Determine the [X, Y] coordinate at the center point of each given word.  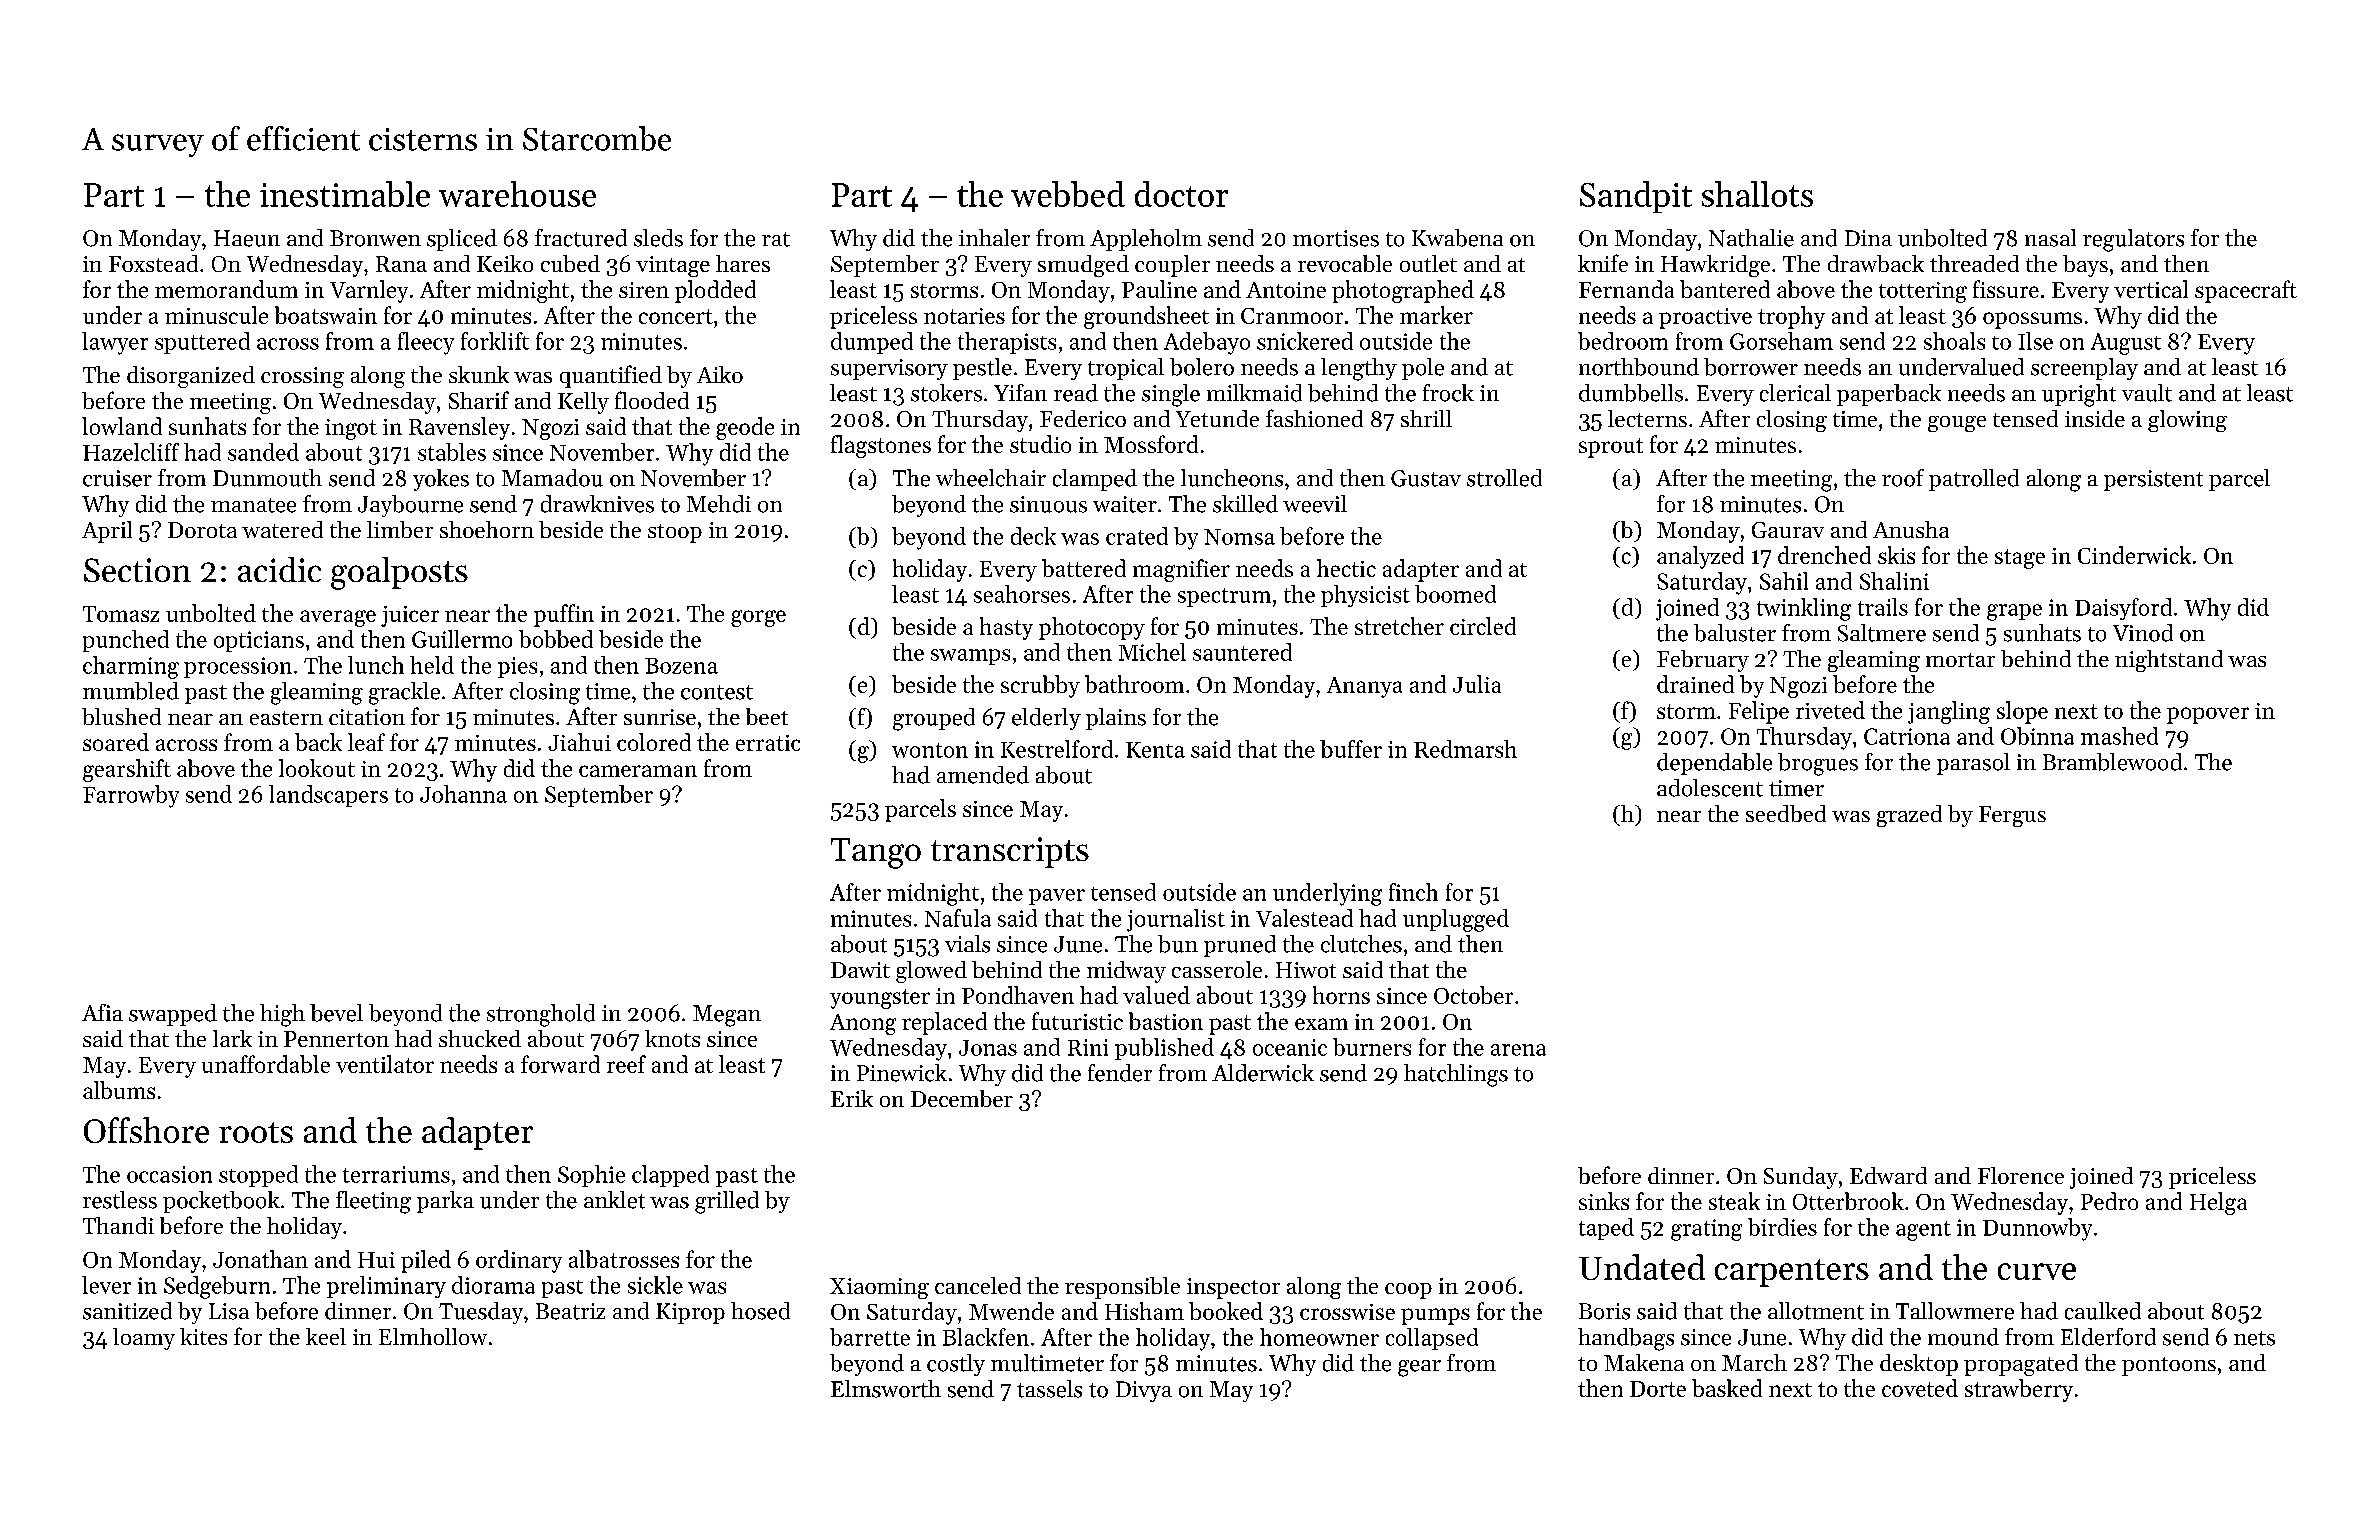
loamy [144, 1339]
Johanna [463, 794]
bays [2085, 266]
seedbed [1786, 813]
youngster [880, 999]
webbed [1068, 194]
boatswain [326, 315]
